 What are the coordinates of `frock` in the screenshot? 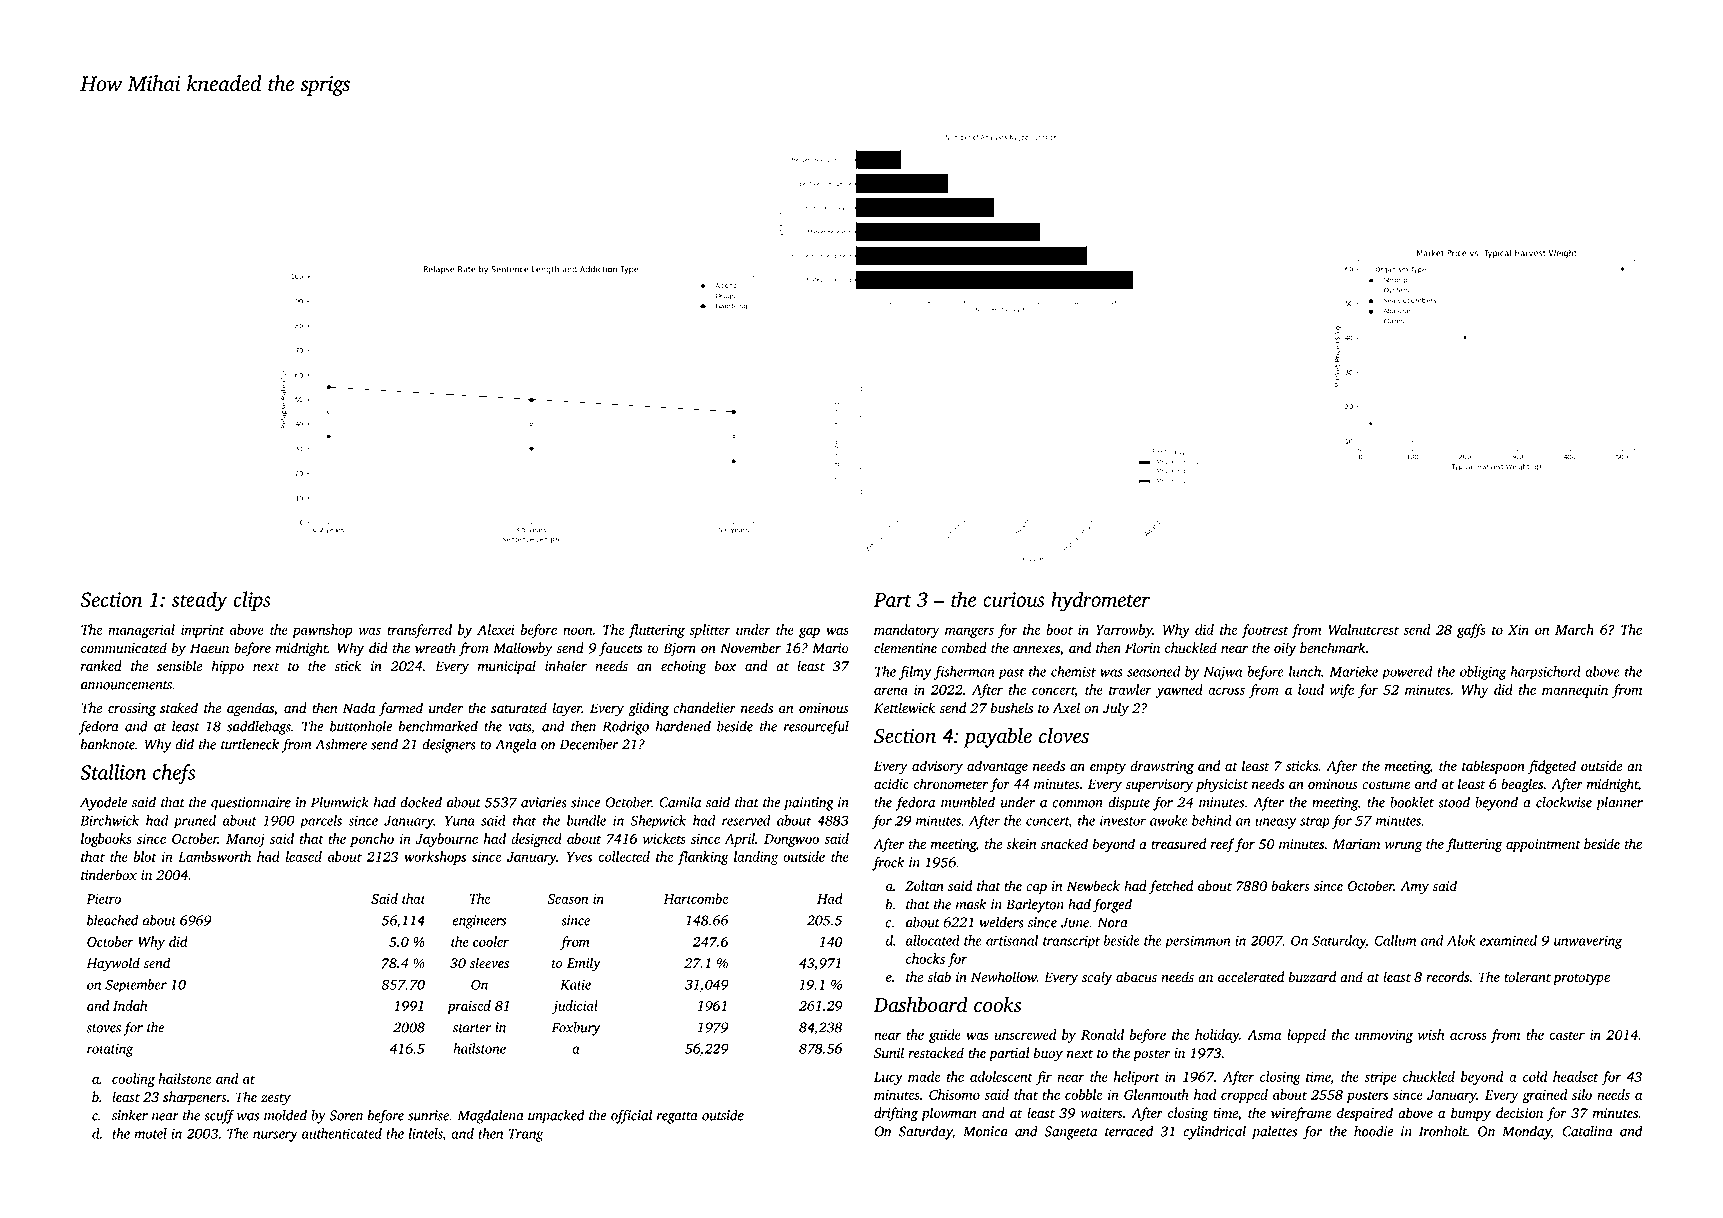 It's located at (888, 863).
